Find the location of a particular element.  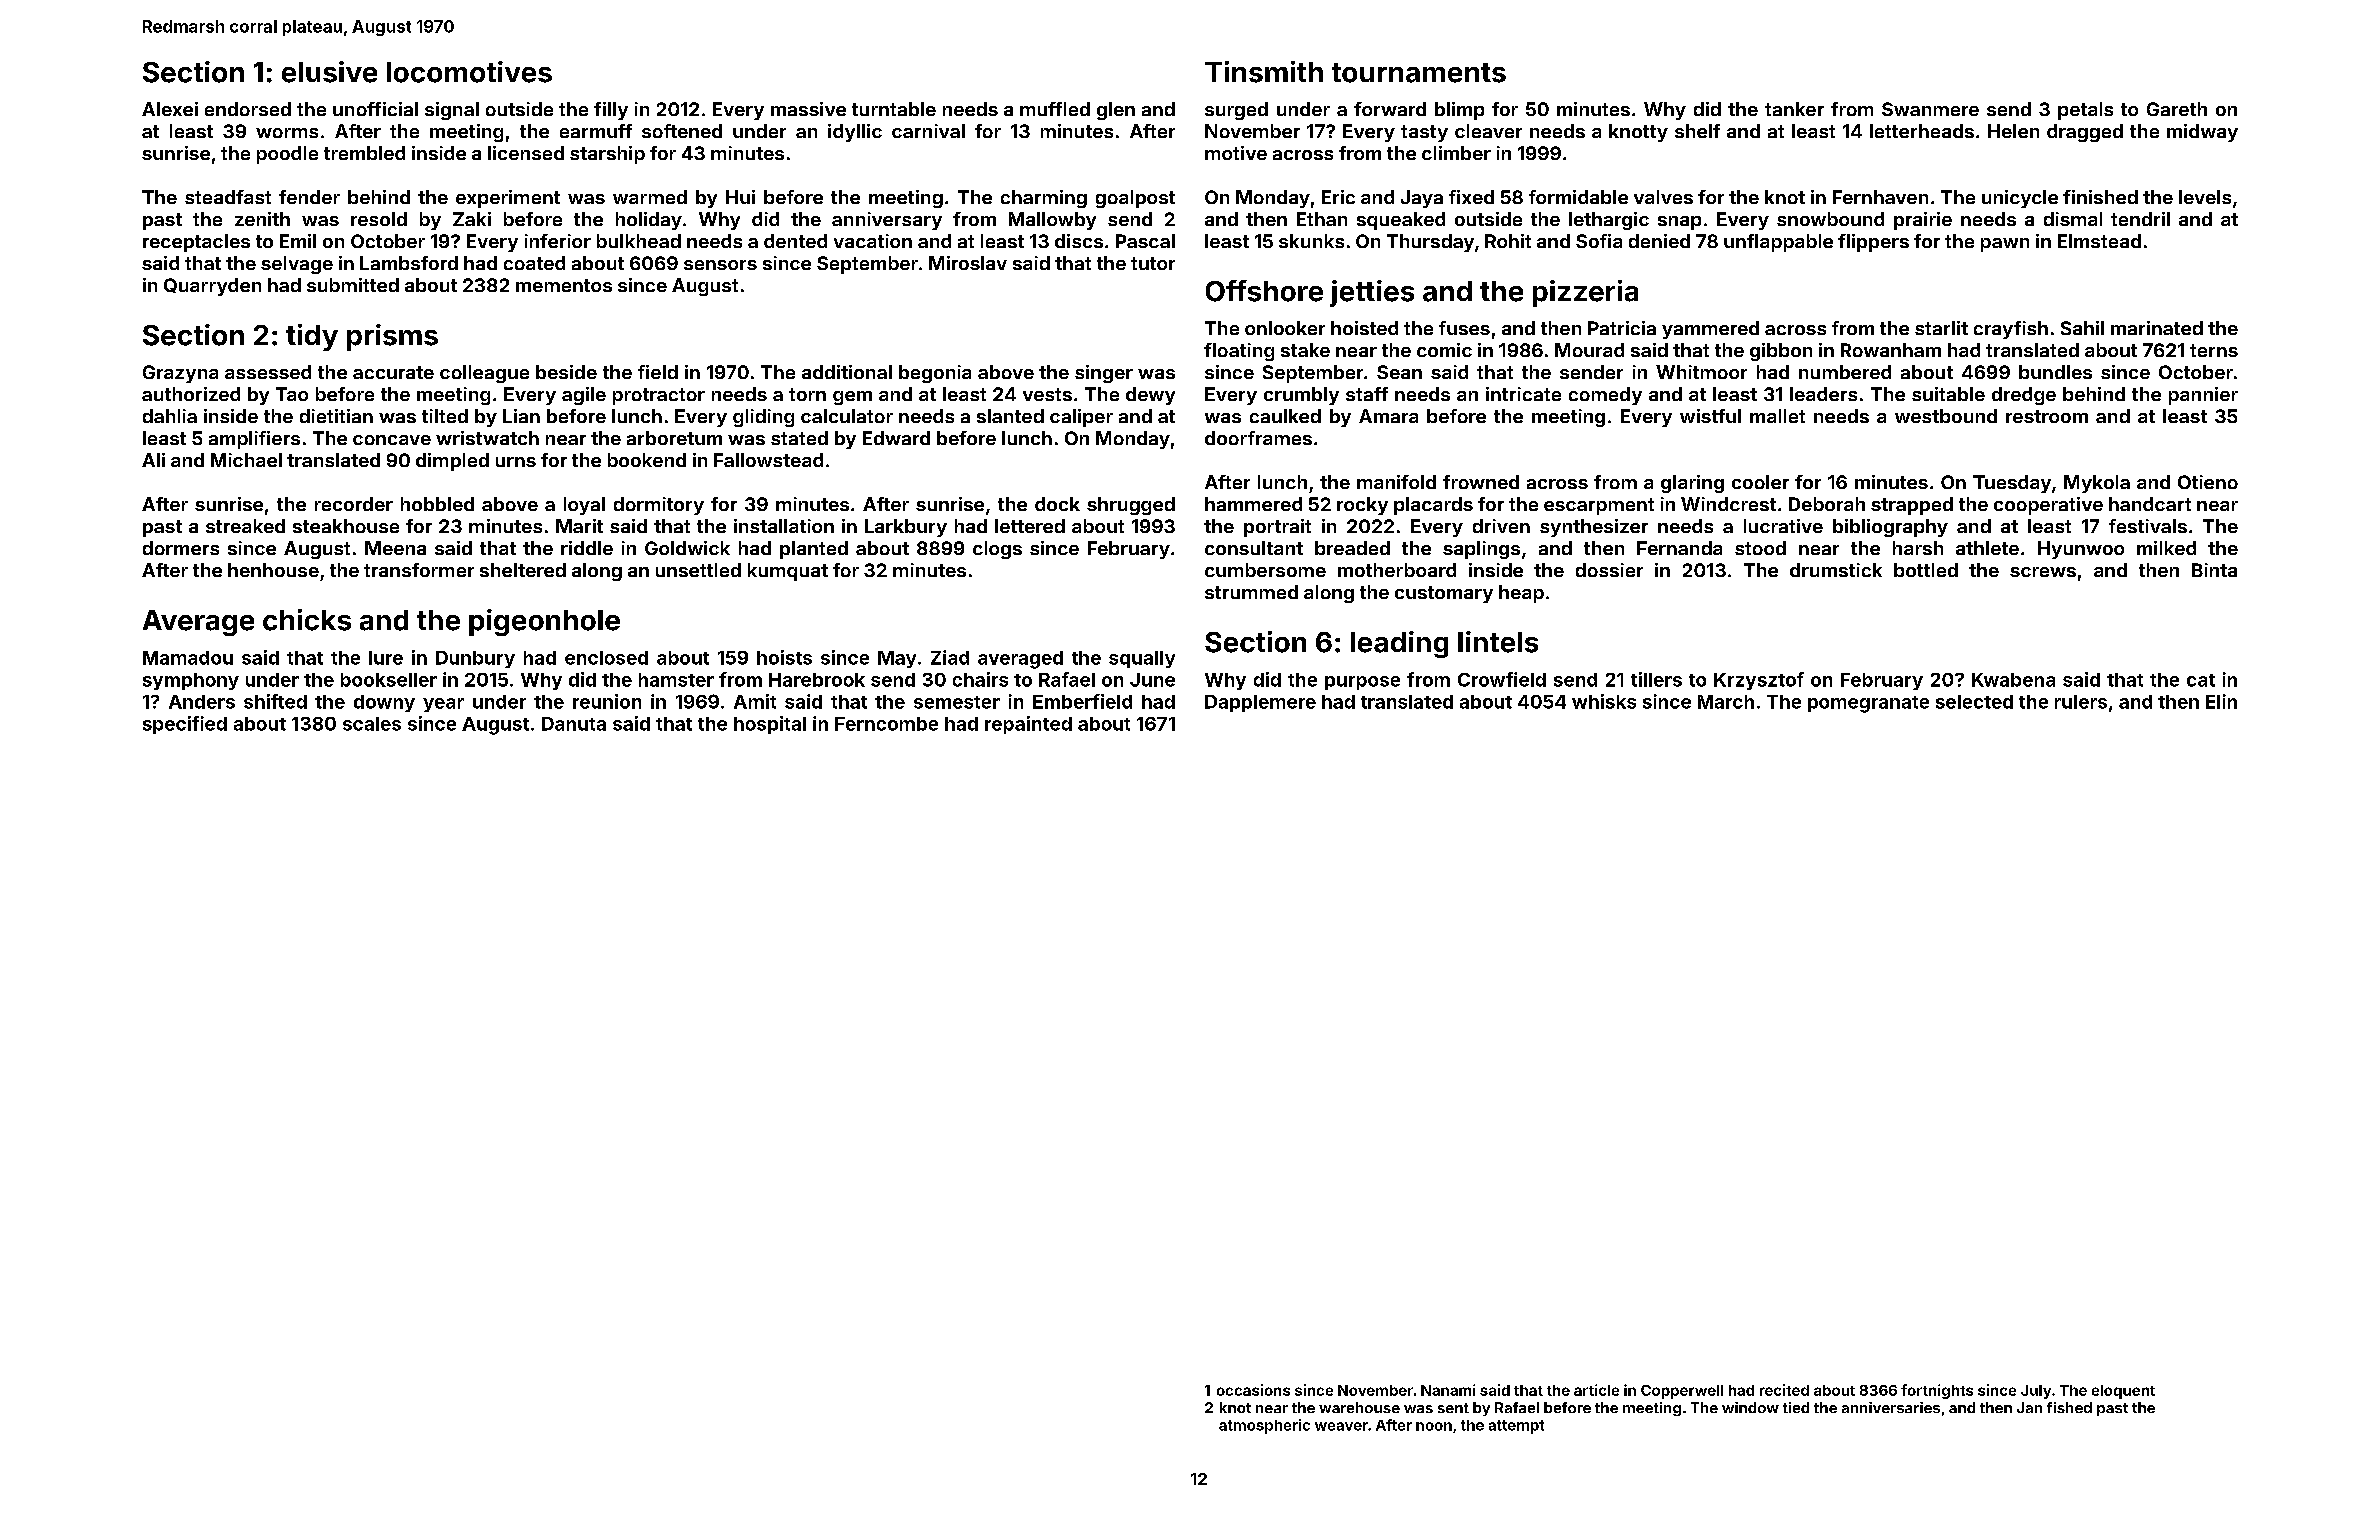

Swanmere is located at coordinates (1930, 109).
